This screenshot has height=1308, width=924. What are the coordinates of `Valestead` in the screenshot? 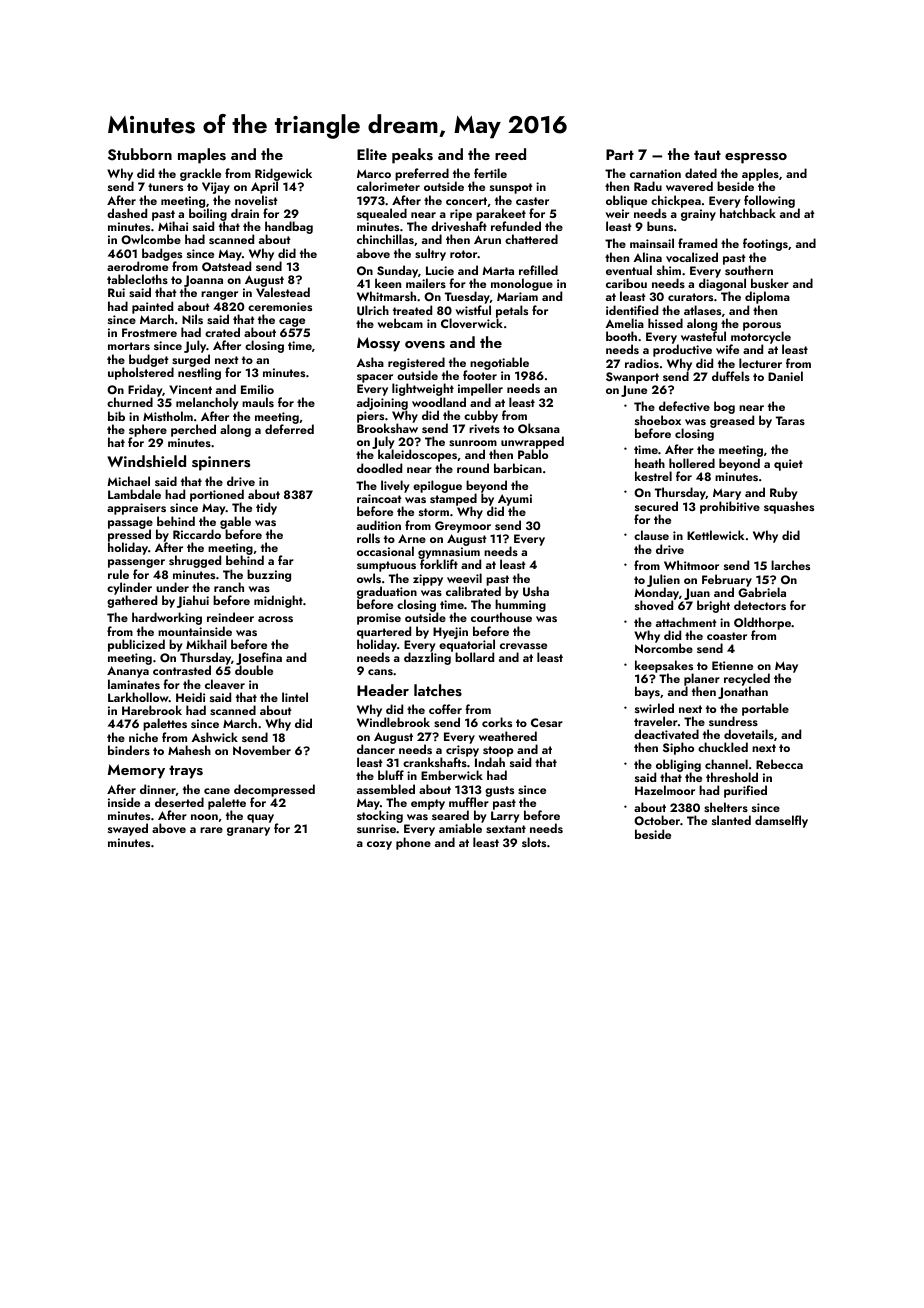 It's located at (283, 292).
